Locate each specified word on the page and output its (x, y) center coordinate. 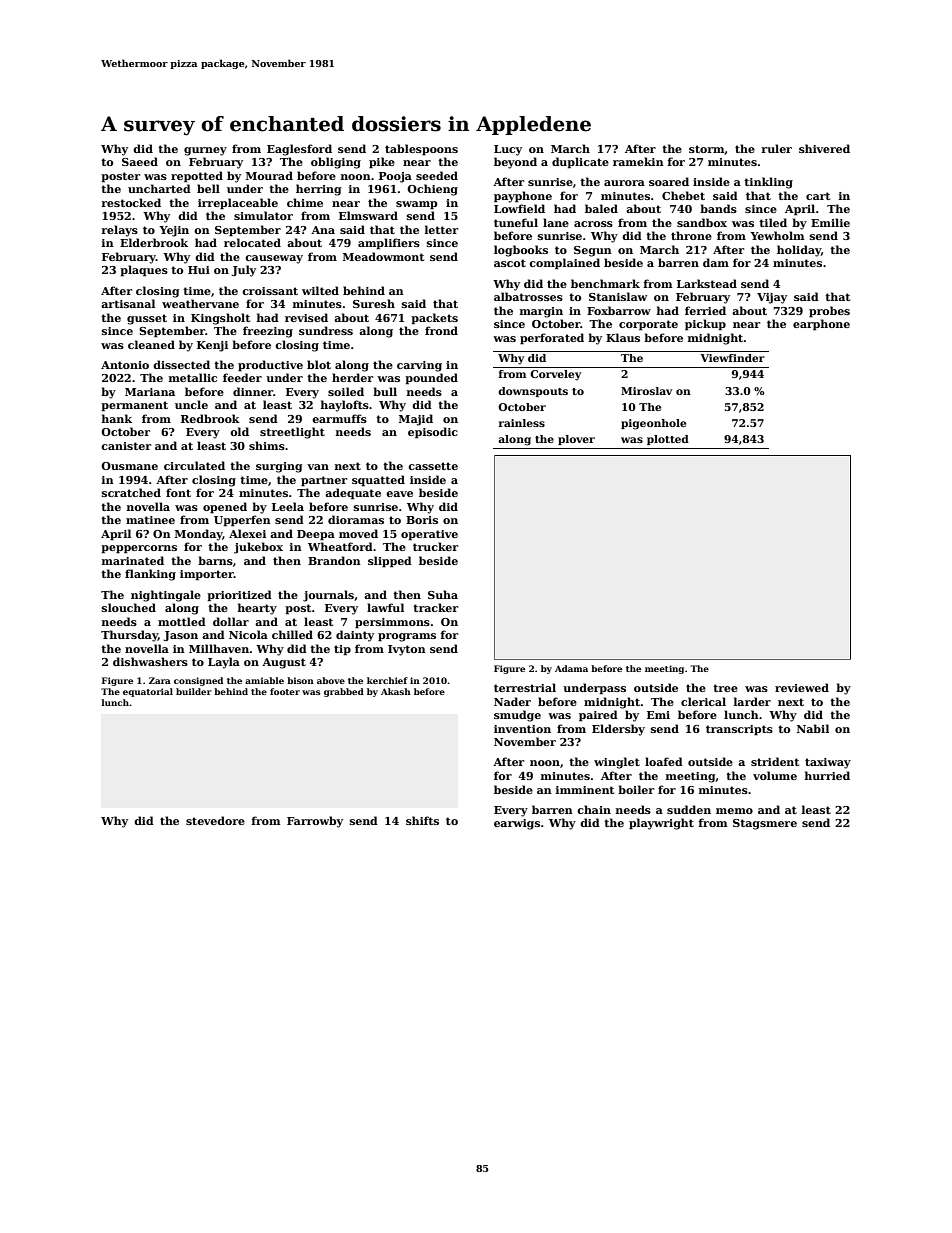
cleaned (151, 344)
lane (556, 222)
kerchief (387, 680)
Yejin (174, 231)
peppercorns (139, 549)
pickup (705, 325)
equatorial (148, 692)
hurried (827, 775)
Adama (571, 668)
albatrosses (528, 296)
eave (399, 494)
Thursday (129, 636)
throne (691, 235)
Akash (396, 691)
